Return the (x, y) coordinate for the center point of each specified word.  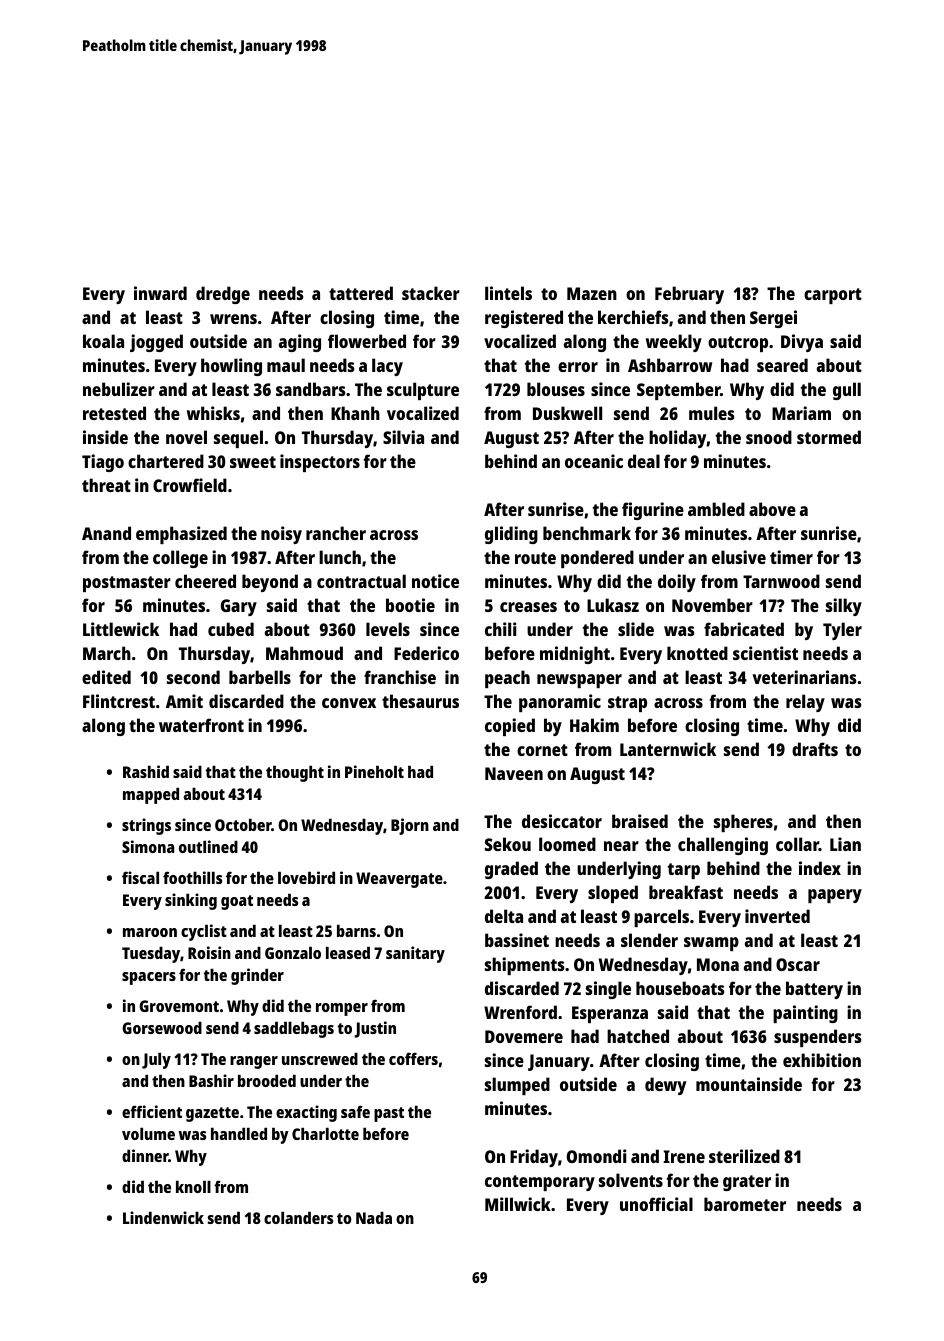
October (243, 825)
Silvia (403, 437)
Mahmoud (304, 653)
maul (286, 365)
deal (644, 461)
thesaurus (420, 701)
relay (805, 703)
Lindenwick (163, 1217)
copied (510, 727)
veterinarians (804, 677)
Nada (374, 1218)
